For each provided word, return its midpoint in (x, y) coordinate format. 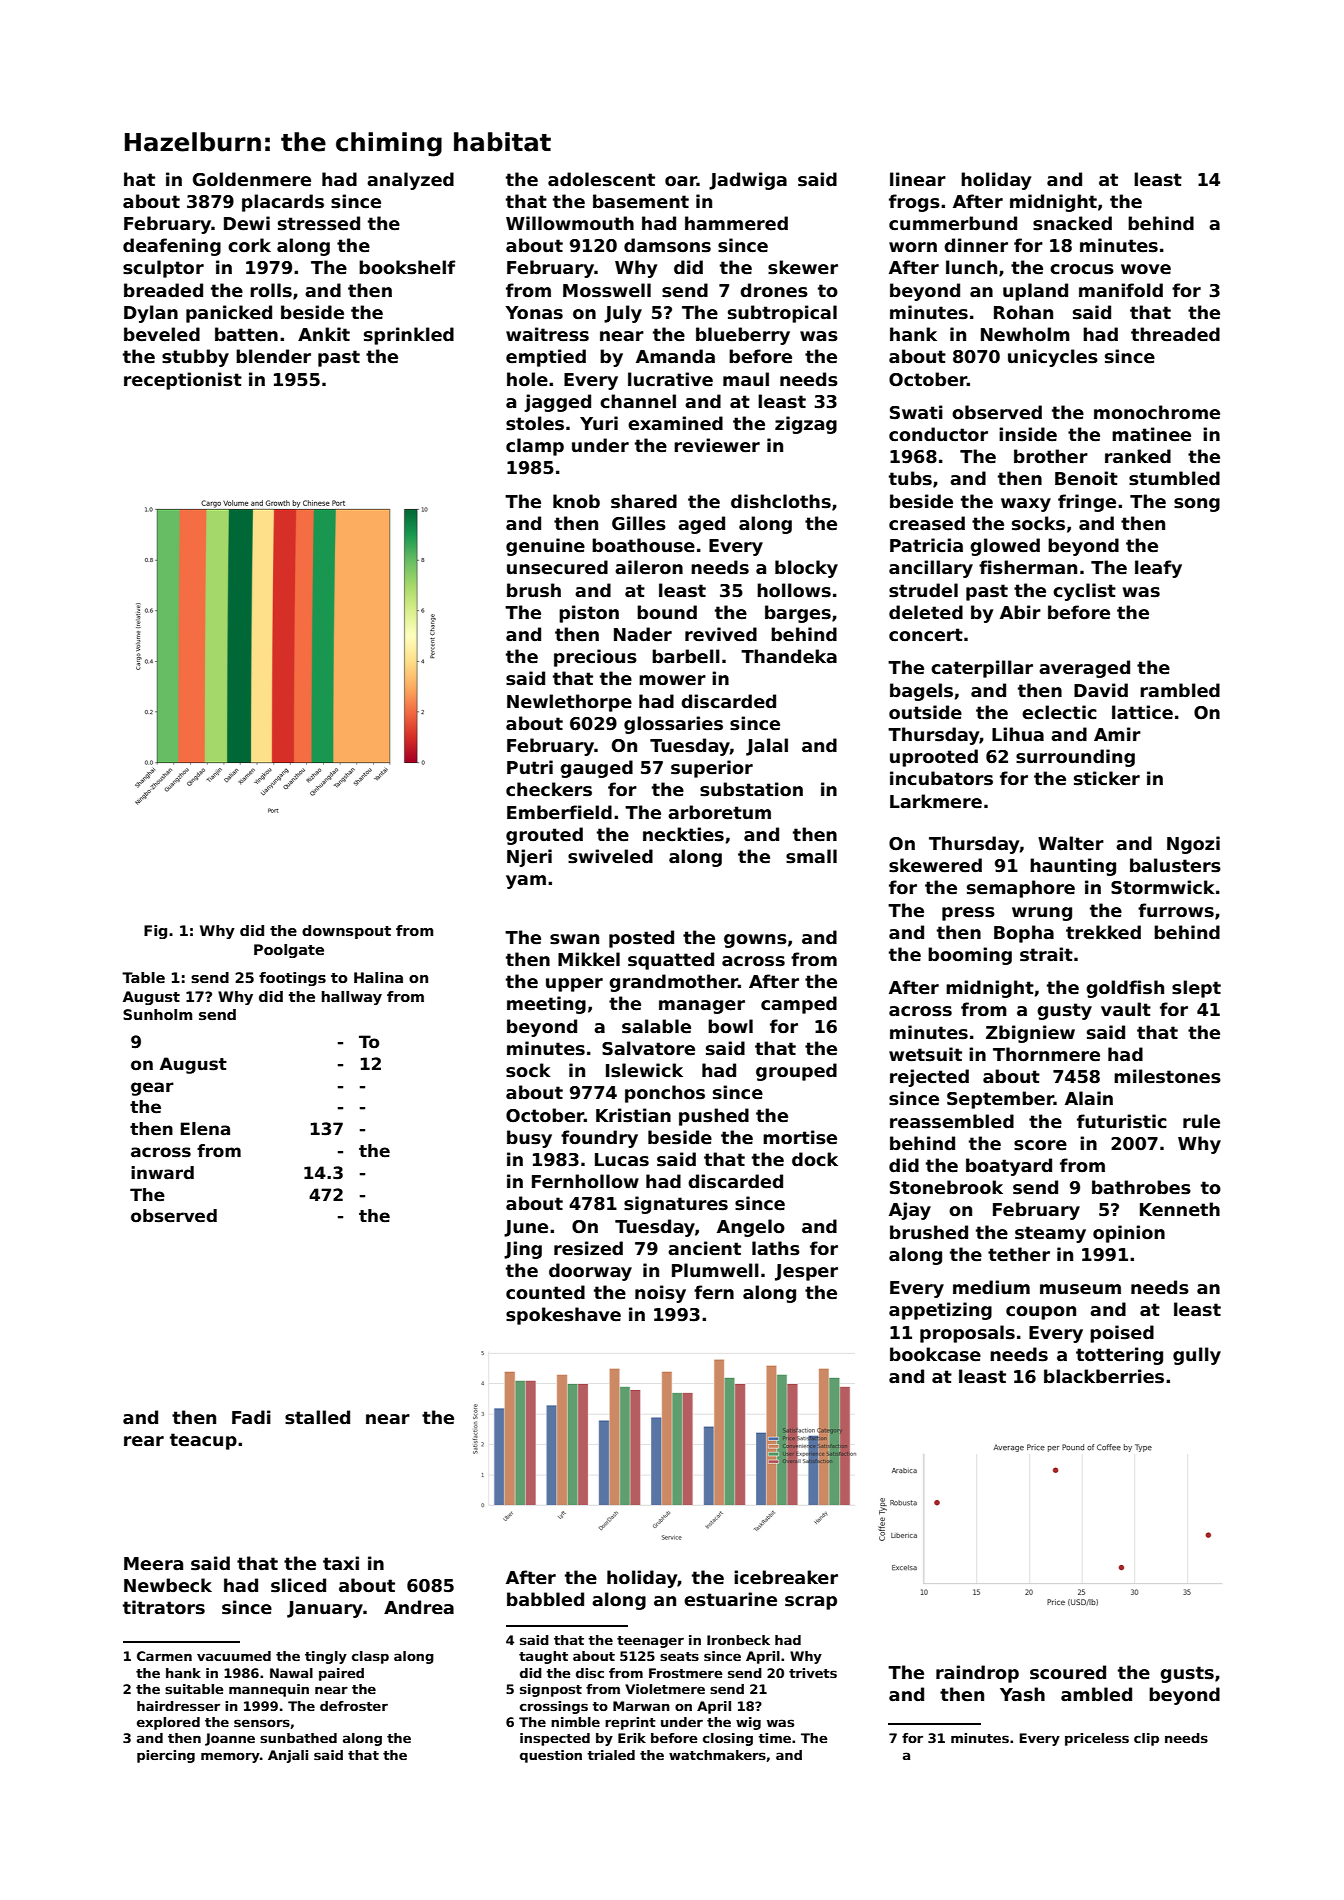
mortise (800, 1137)
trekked (1103, 932)
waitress (547, 334)
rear (144, 1441)
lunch (971, 267)
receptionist (183, 381)
